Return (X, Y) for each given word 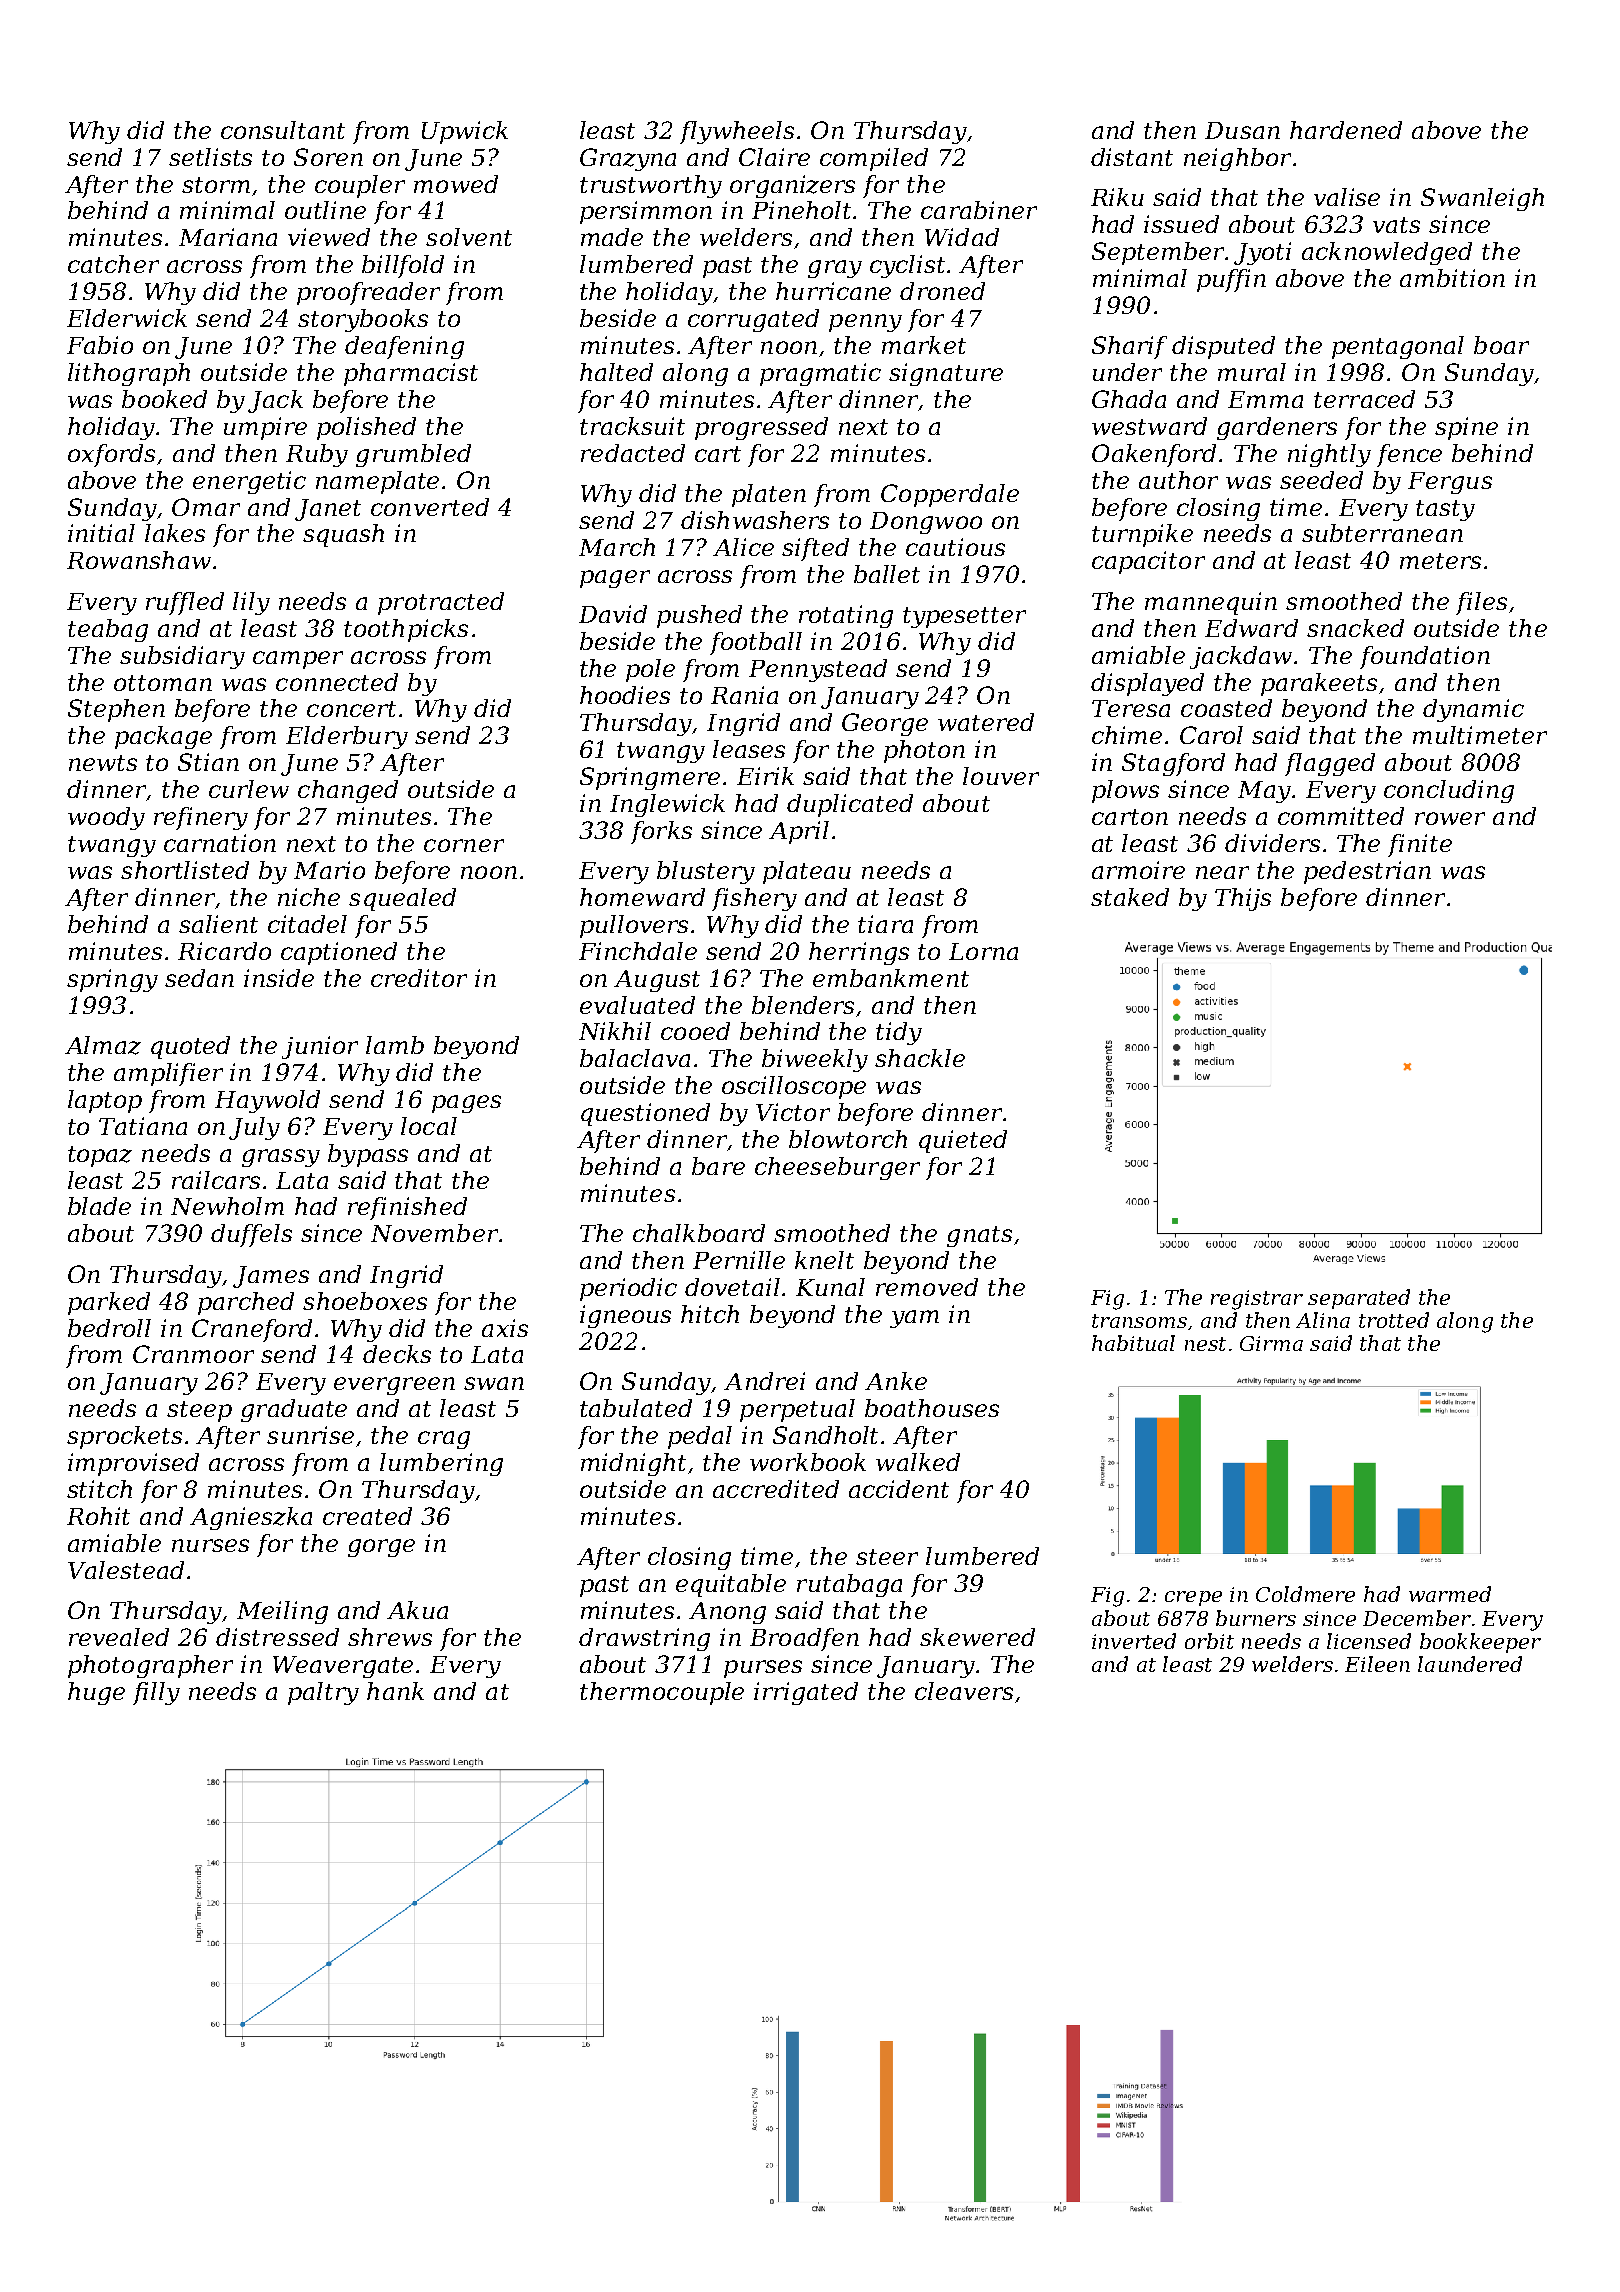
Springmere (650, 778)
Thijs (1243, 899)
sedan (199, 978)
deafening (404, 347)
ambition (1452, 278)
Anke (896, 1381)
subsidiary (182, 657)
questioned (645, 1114)
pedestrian (1367, 872)
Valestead (126, 1570)
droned (942, 291)
